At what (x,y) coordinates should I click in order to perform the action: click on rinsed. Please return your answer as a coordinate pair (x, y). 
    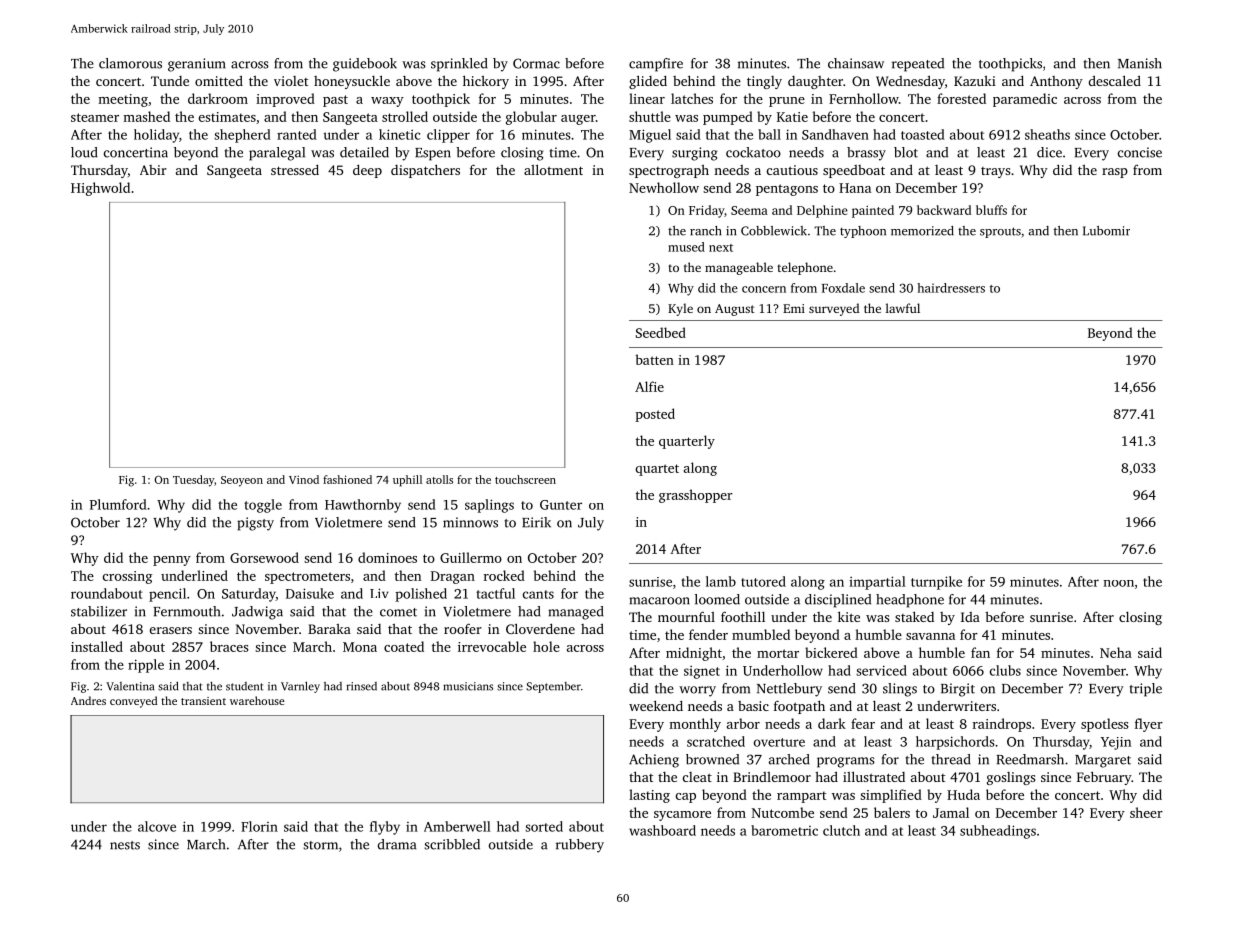
    Looking at the image, I should click on (361, 686).
